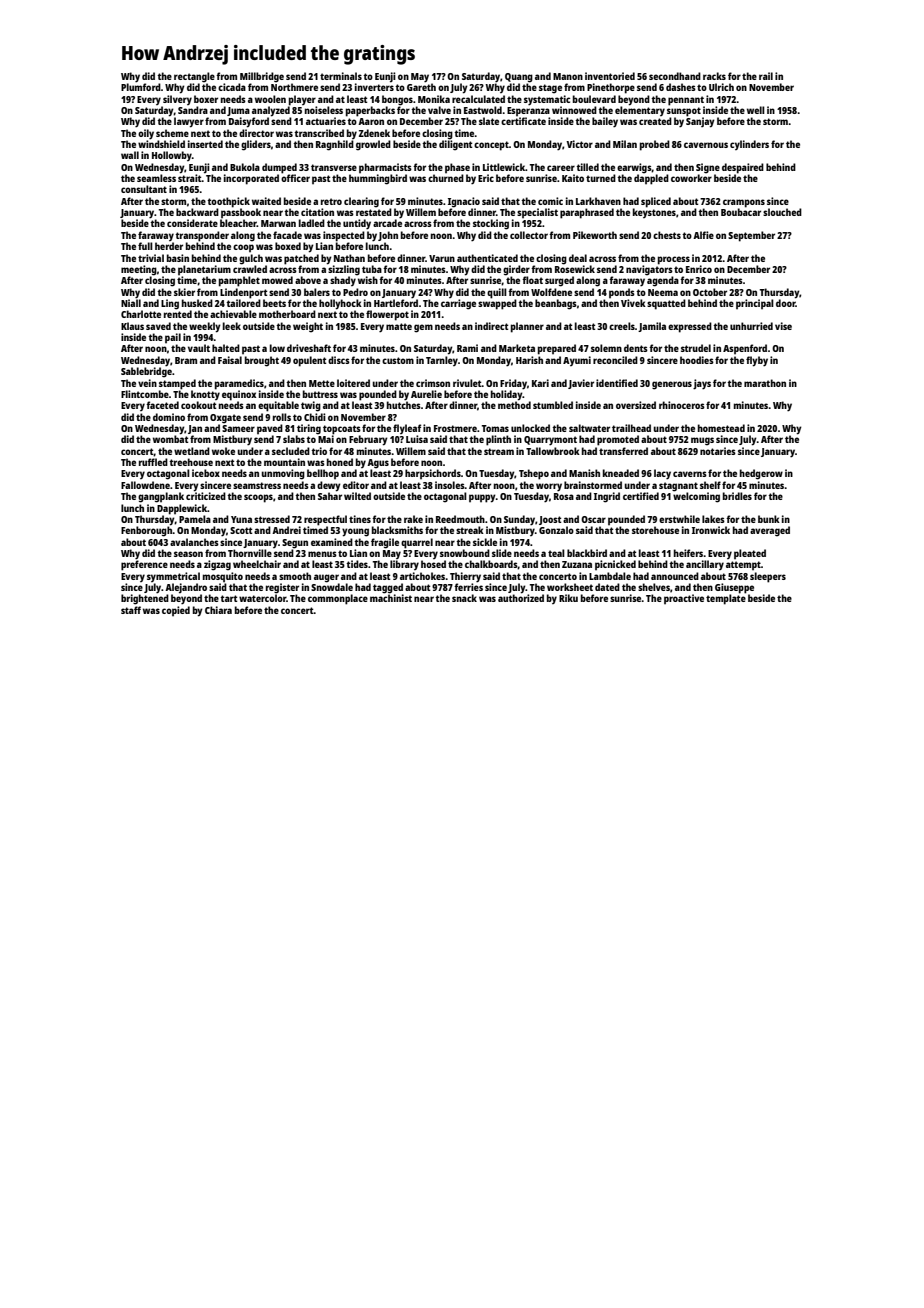 This screenshot has width=924, height=1308. Describe the element at coordinates (786, 303) in the screenshot. I see `door` at that location.
